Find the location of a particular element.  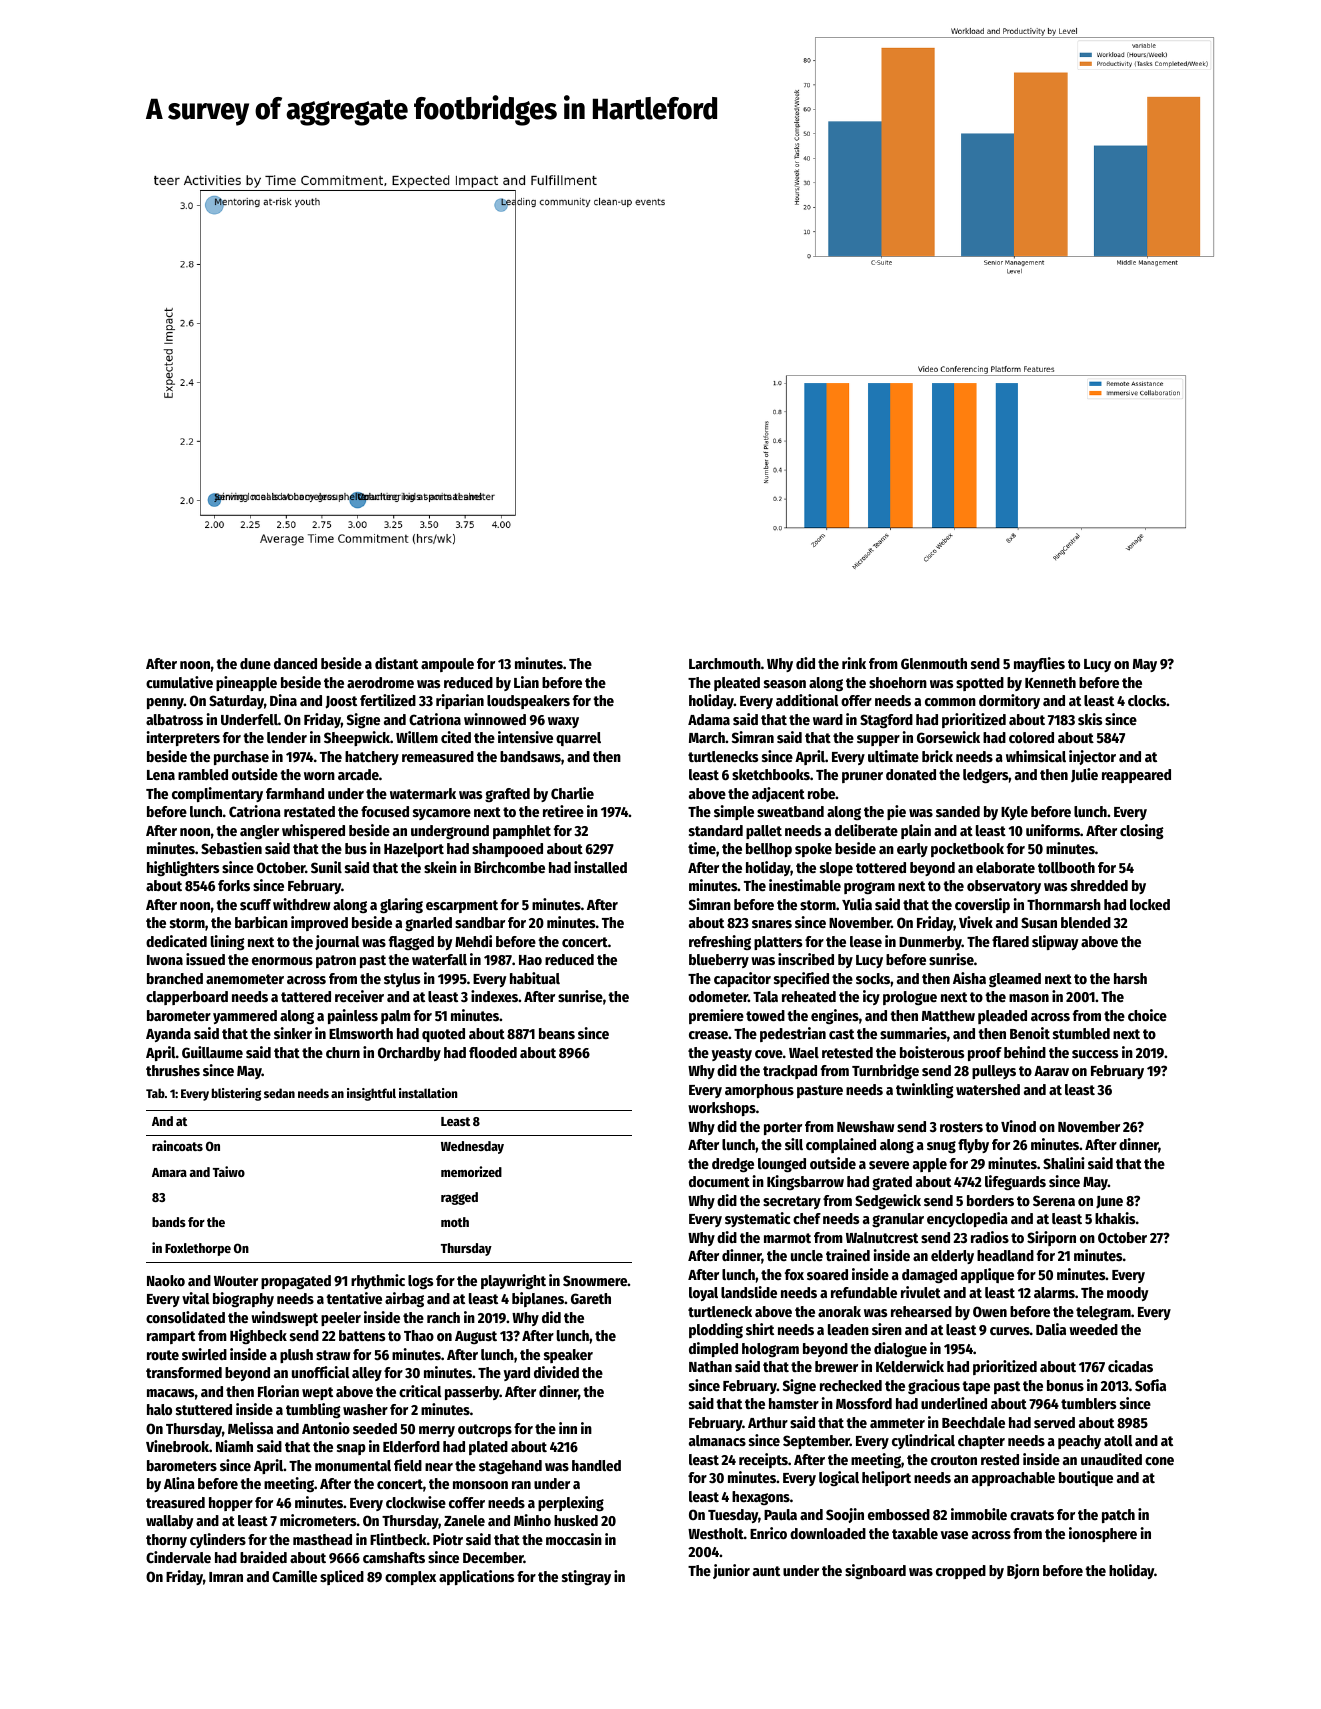

spoke is located at coordinates (813, 850).
